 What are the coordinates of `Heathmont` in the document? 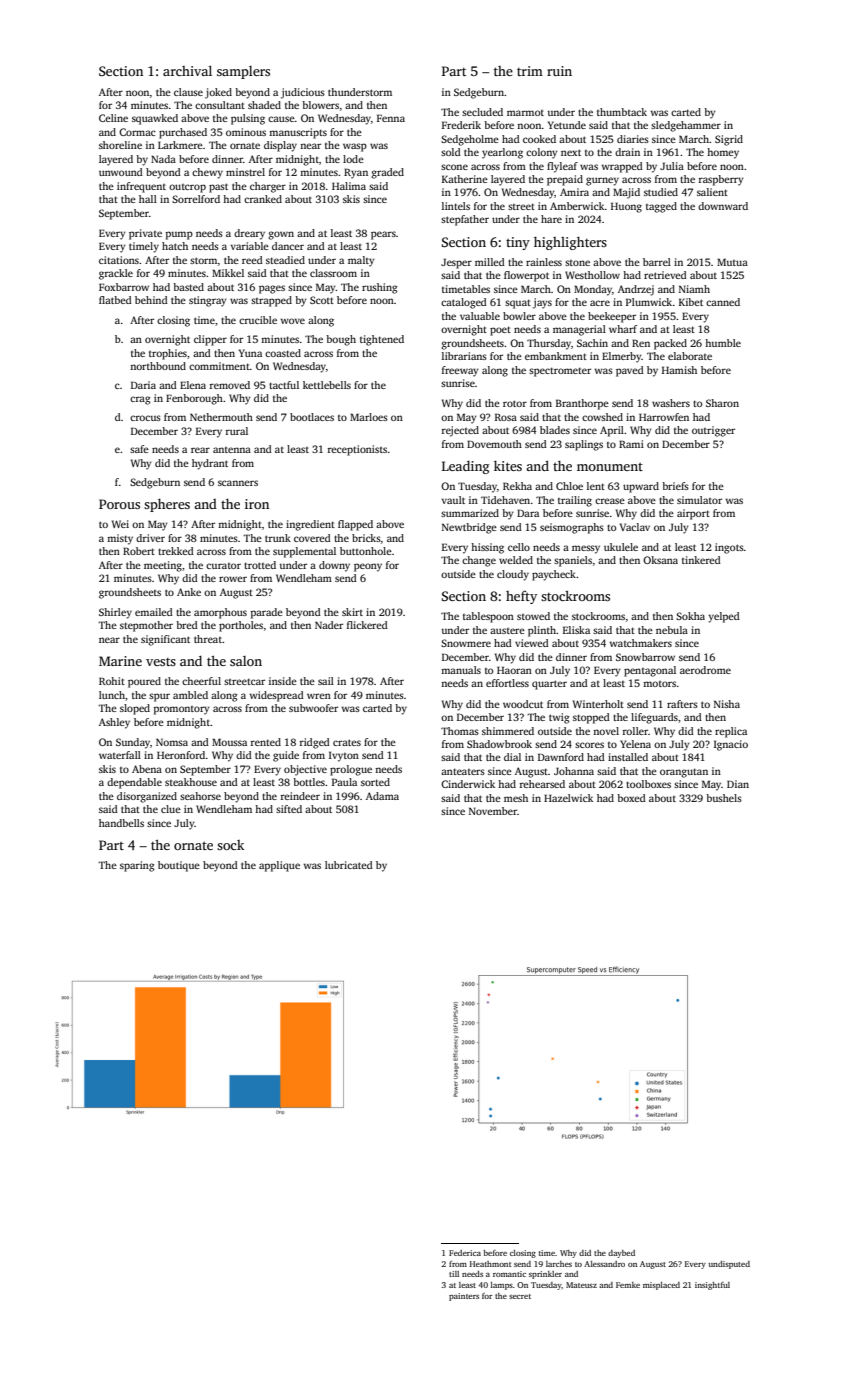 It's located at (490, 1264).
